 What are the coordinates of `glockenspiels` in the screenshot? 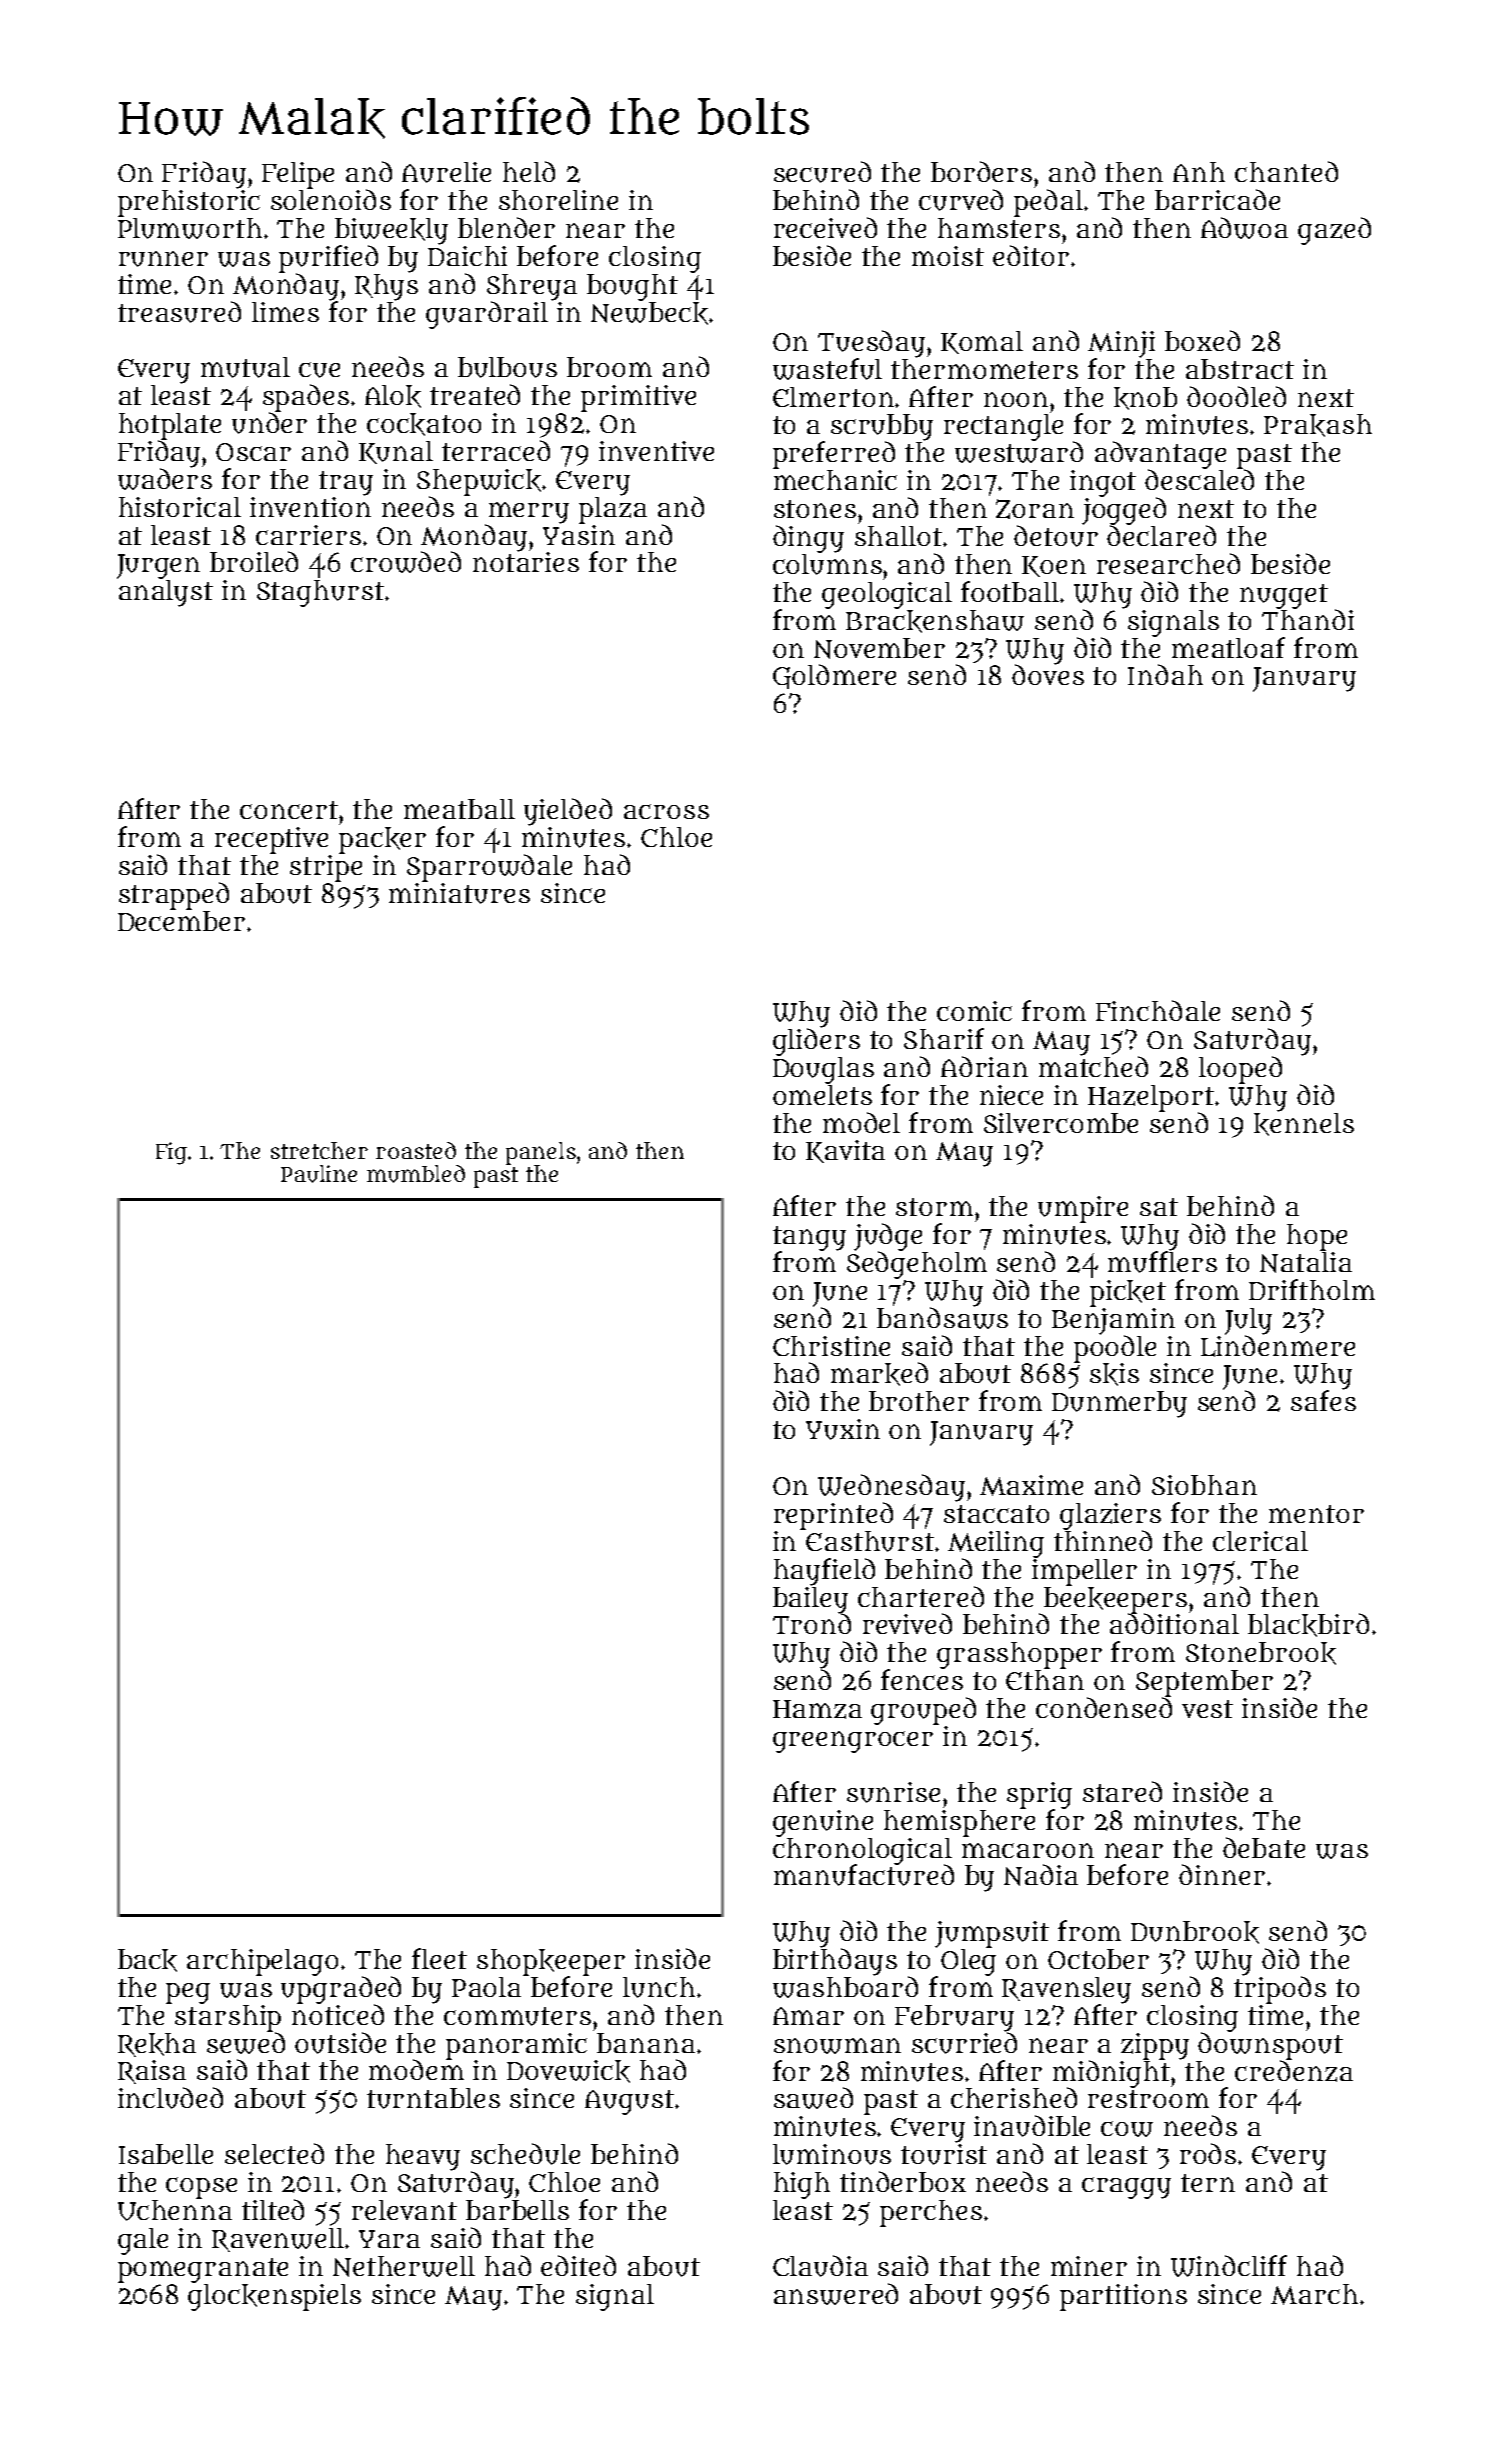 It's located at (274, 2297).
